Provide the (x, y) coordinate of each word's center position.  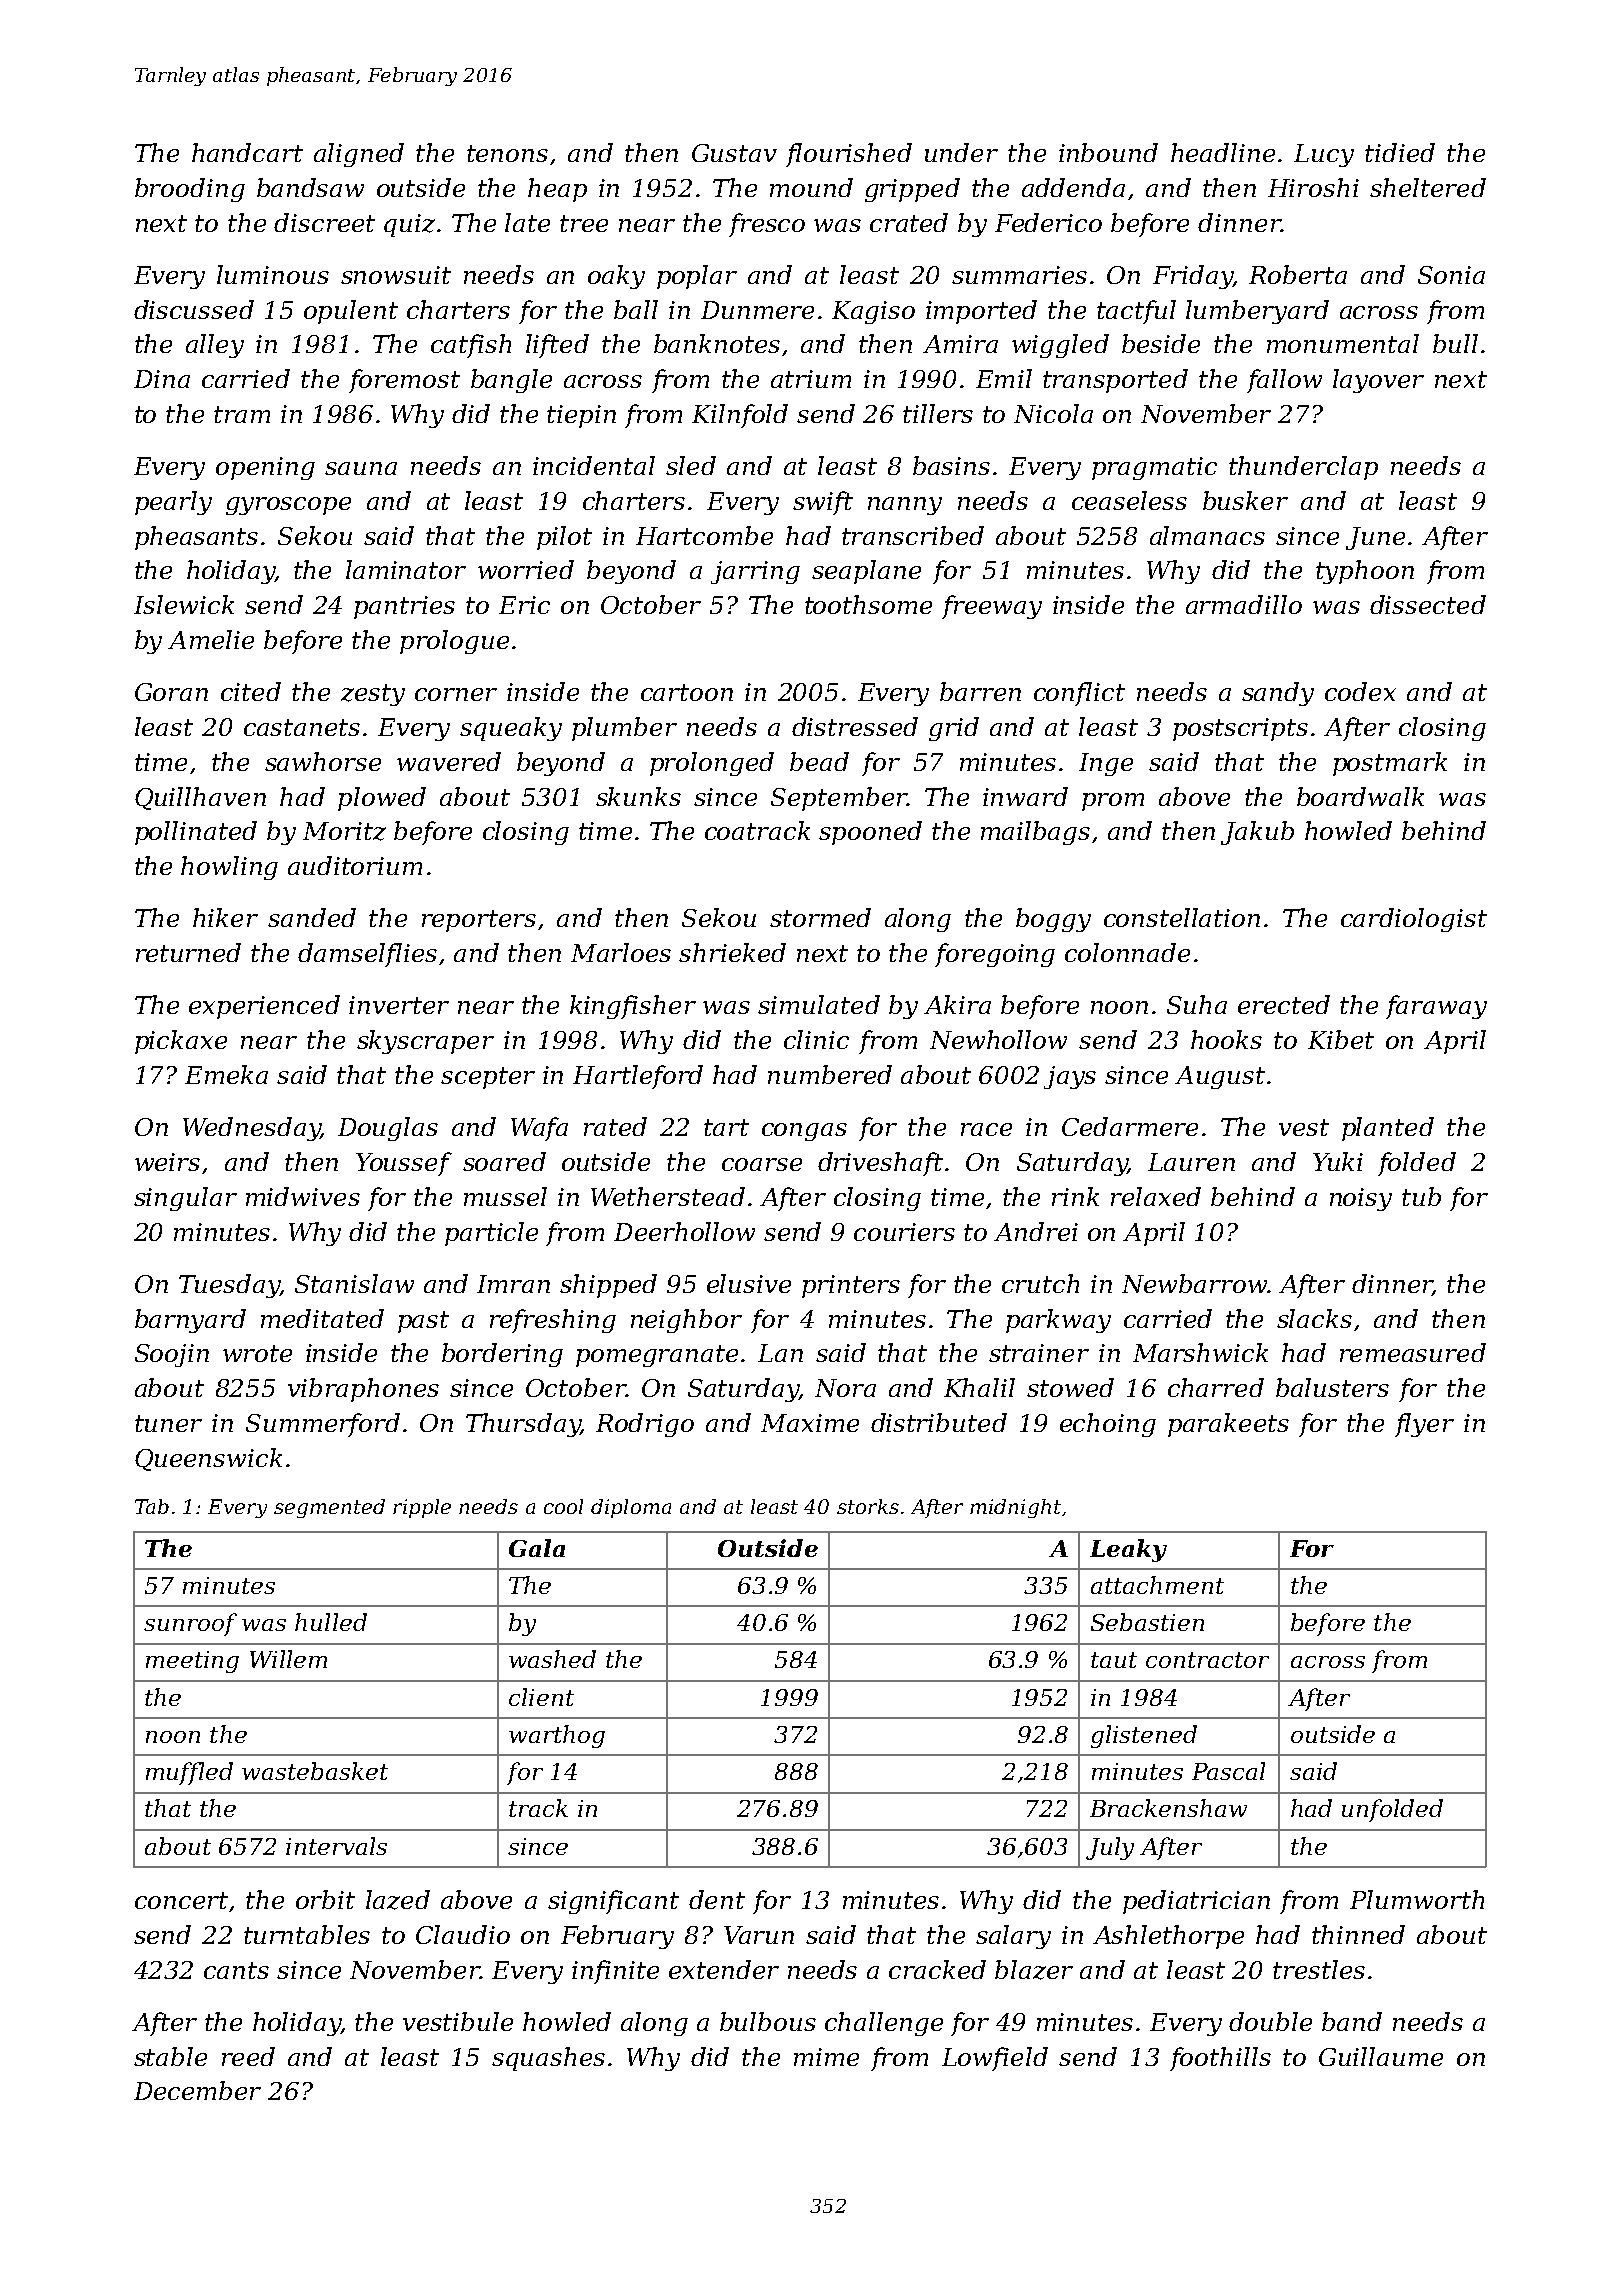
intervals (336, 1846)
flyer (1424, 1425)
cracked (937, 1969)
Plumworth (1417, 1899)
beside (1161, 343)
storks (868, 1506)
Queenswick (208, 1459)
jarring (755, 572)
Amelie (211, 639)
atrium (811, 379)
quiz (409, 225)
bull (1455, 343)
